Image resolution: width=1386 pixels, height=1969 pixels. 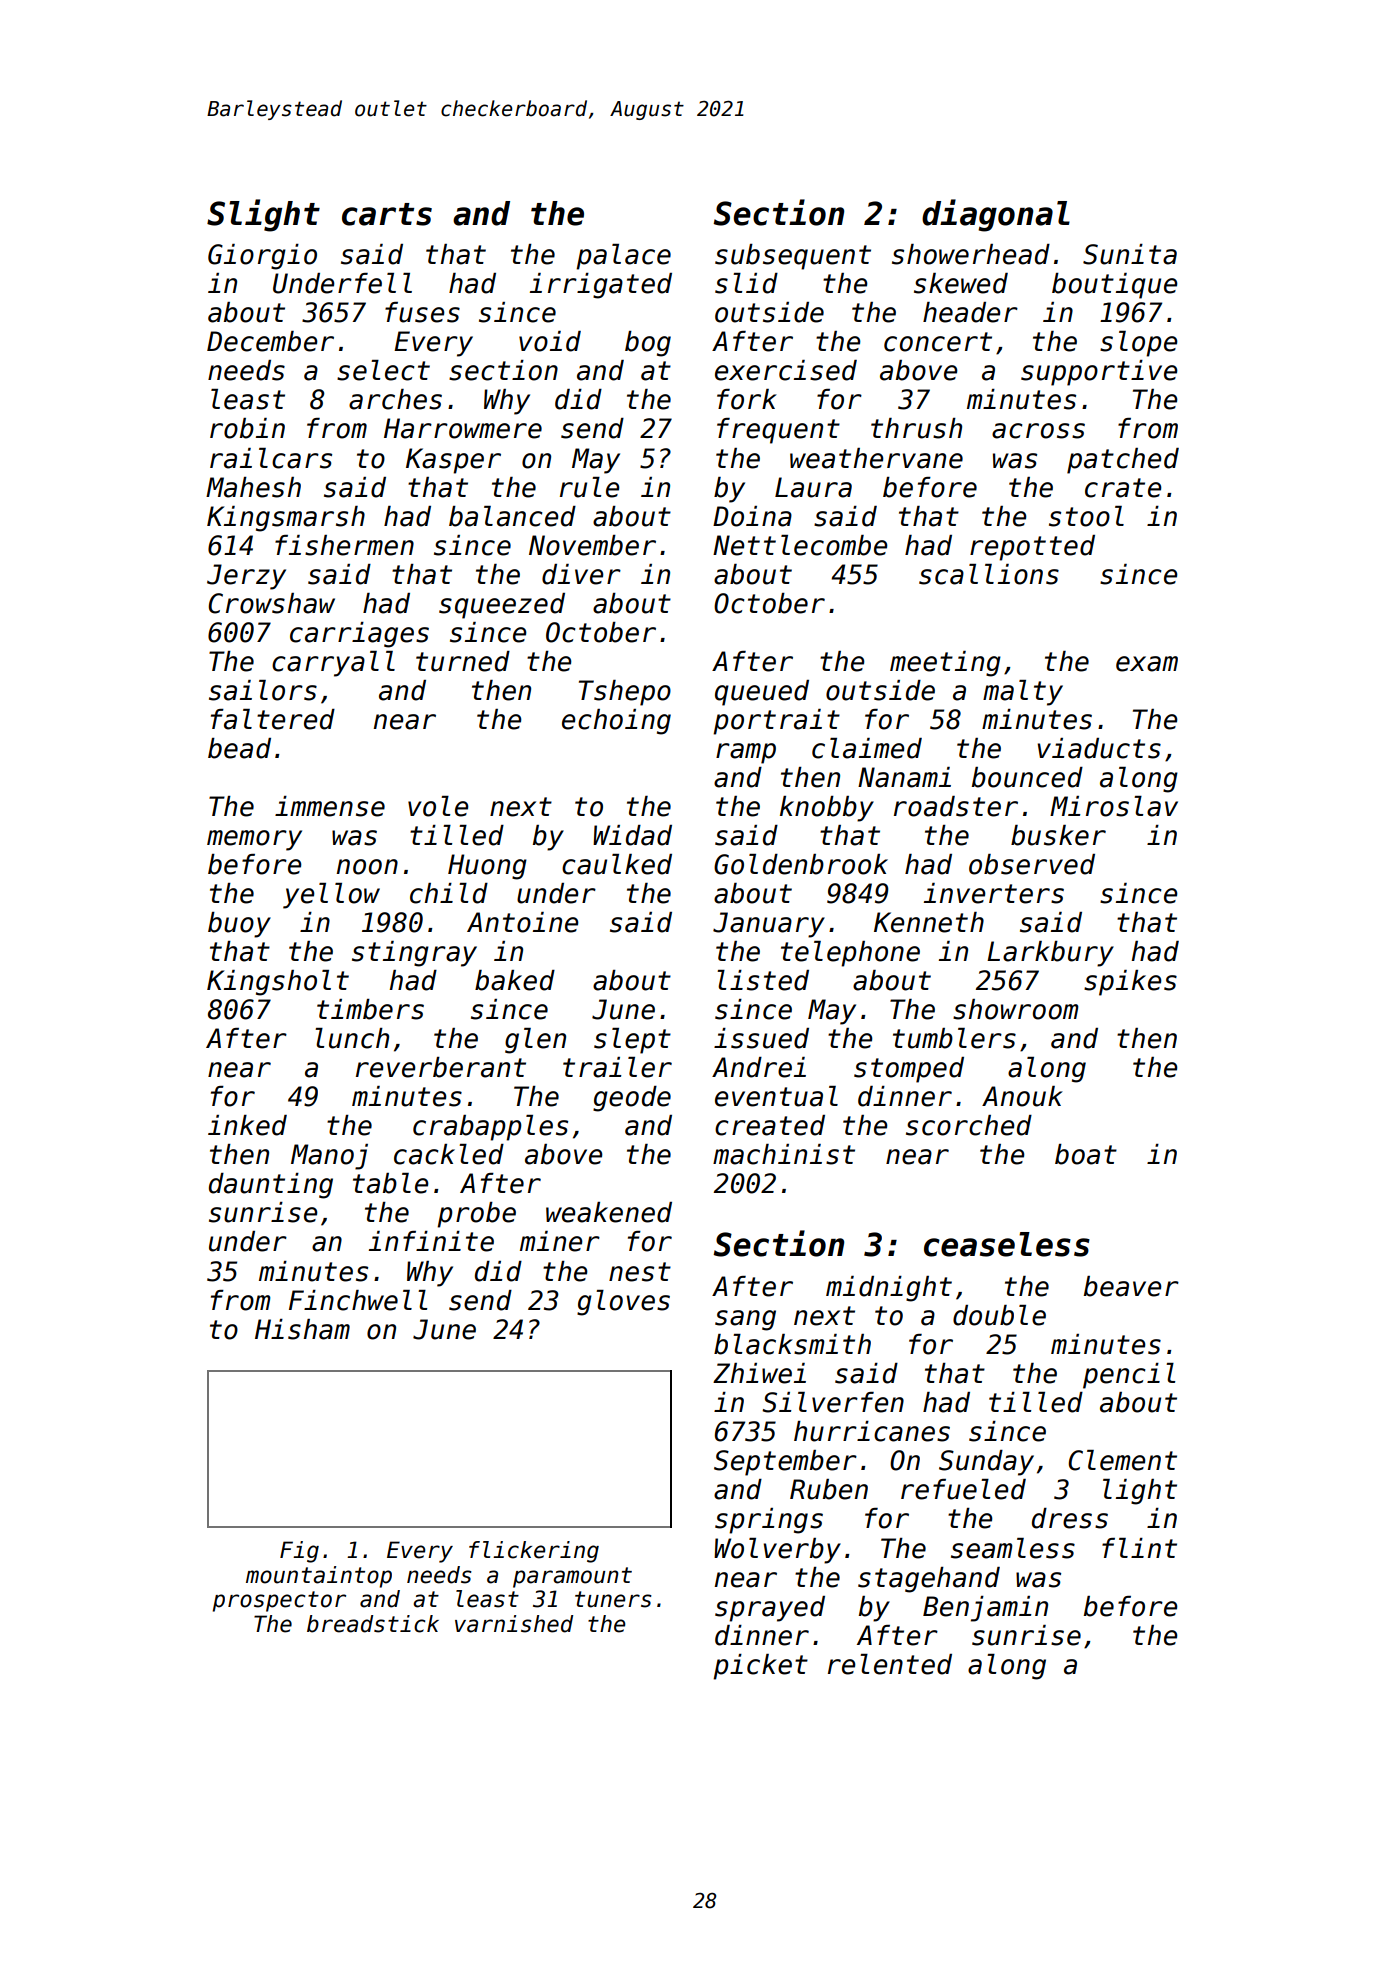 What do you see at coordinates (760, 1667) in the document?
I see `picket` at bounding box center [760, 1667].
